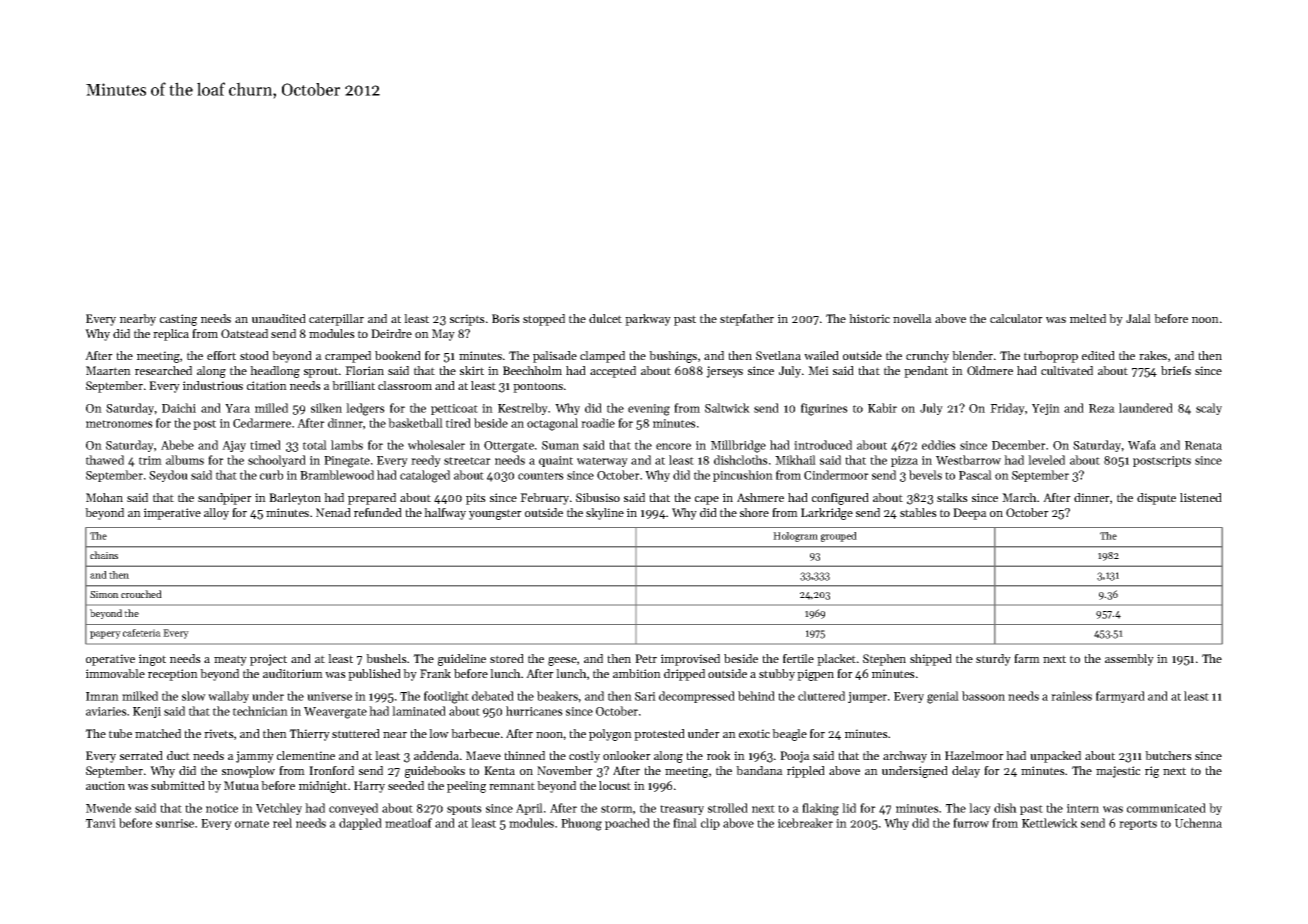  Describe the element at coordinates (918, 512) in the screenshot. I see `stables` at that location.
